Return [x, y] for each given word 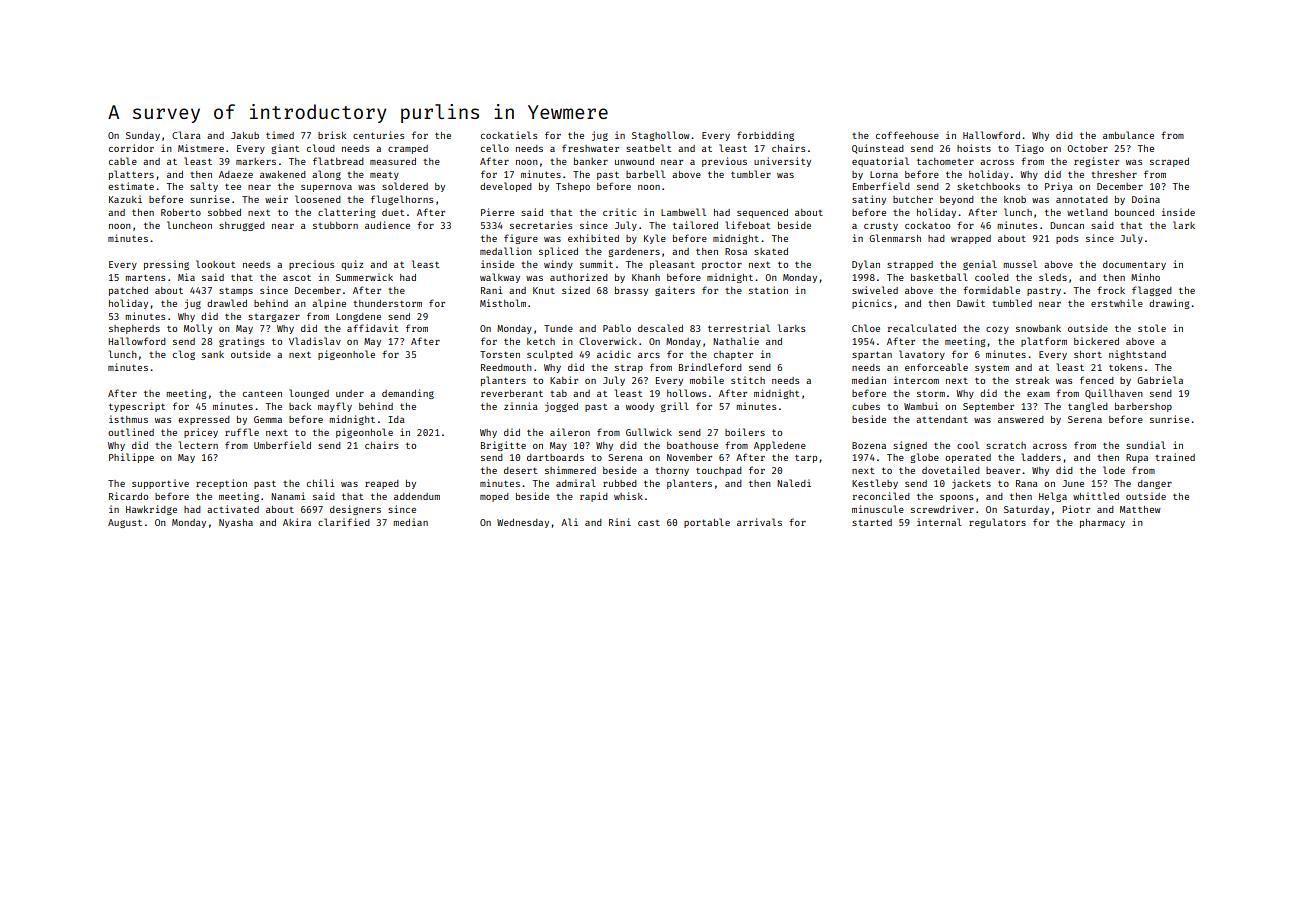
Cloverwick [608, 341]
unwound [634, 161]
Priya [1059, 187]
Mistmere [201, 148]
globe [924, 458]
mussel [1020, 264]
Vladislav [315, 341]
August [125, 523]
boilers [745, 432]
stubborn [335, 225]
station [768, 290]
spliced [558, 252]
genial [980, 265]
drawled [227, 303]
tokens [1125, 367]
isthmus [128, 419]
